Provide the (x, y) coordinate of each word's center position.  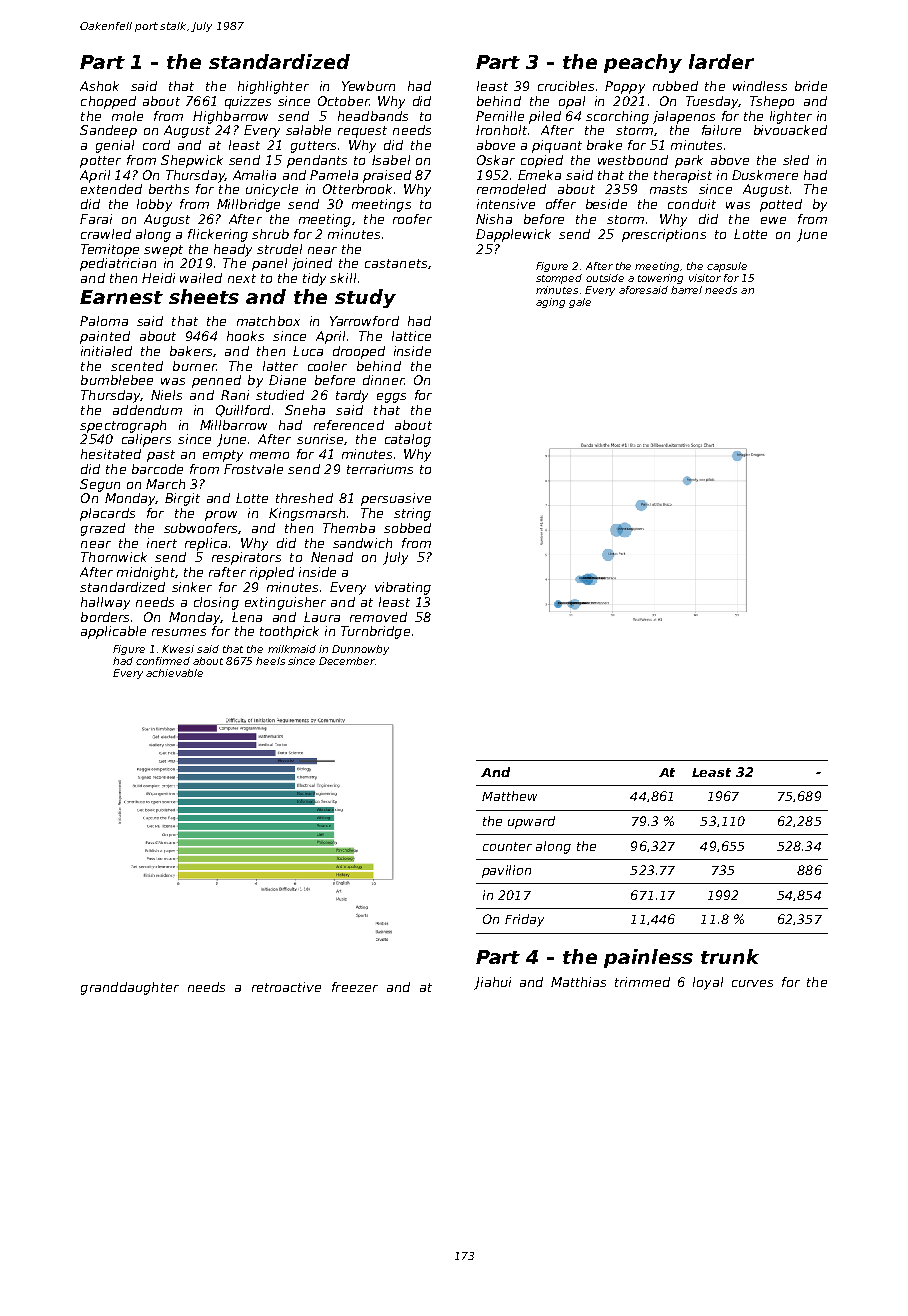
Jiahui (492, 983)
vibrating (403, 588)
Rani (235, 395)
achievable (174, 673)
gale (580, 303)
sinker (192, 587)
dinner (383, 380)
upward (531, 822)
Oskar (496, 160)
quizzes (248, 102)
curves (752, 983)
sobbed (407, 528)
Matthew (509, 796)
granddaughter (130, 988)
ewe (773, 220)
